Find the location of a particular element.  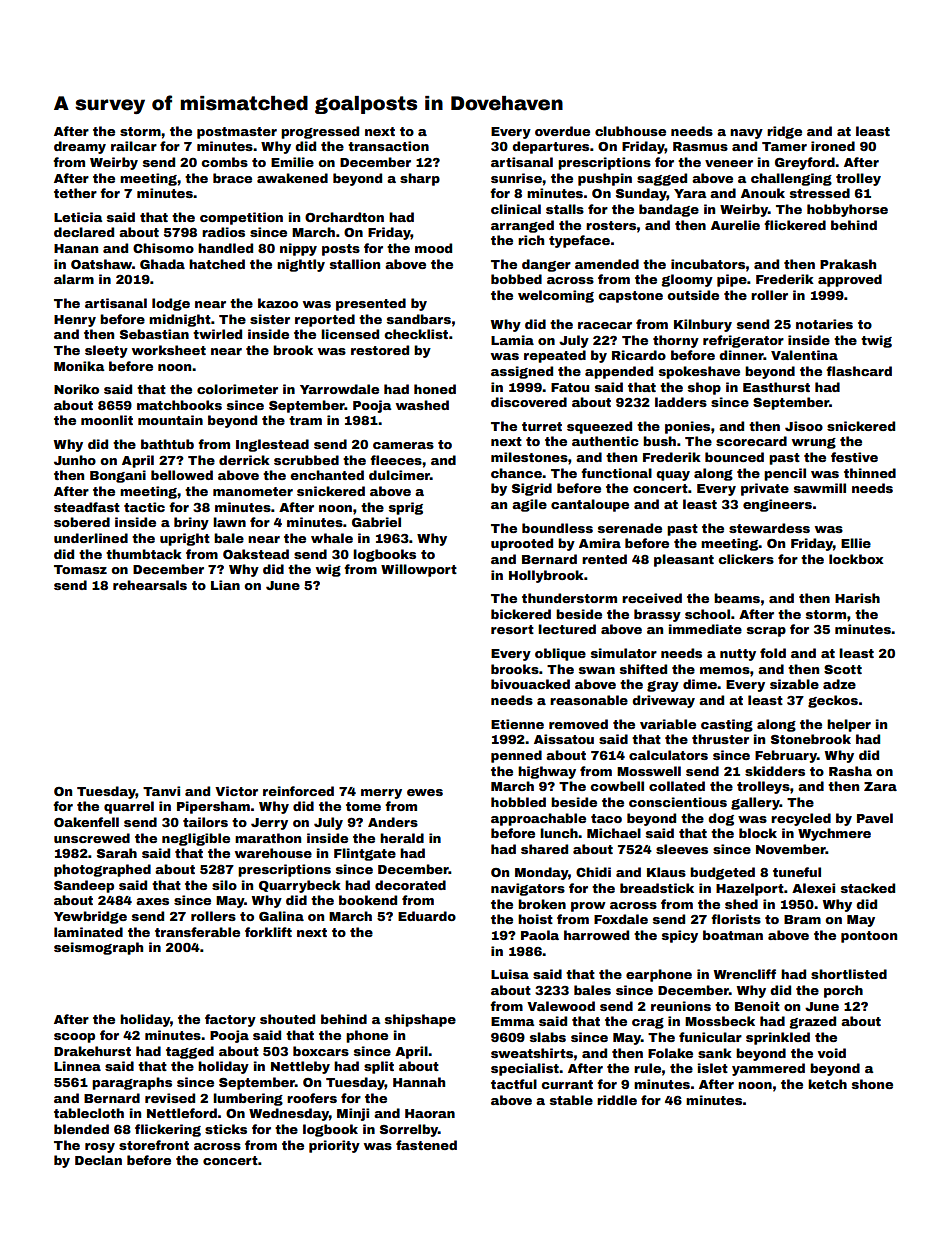

postmaster is located at coordinates (237, 133).
